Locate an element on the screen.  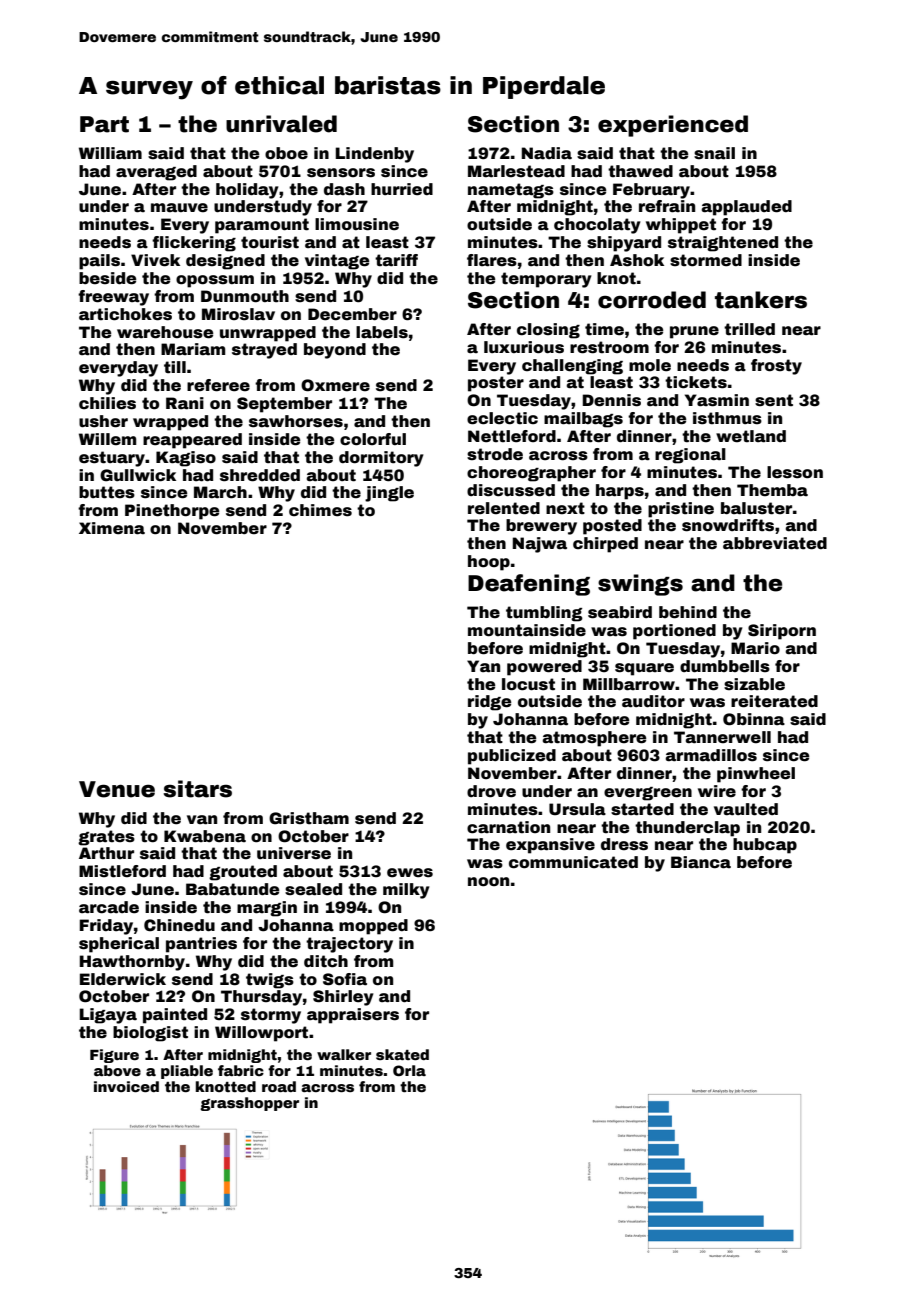
wetland is located at coordinates (751, 436).
